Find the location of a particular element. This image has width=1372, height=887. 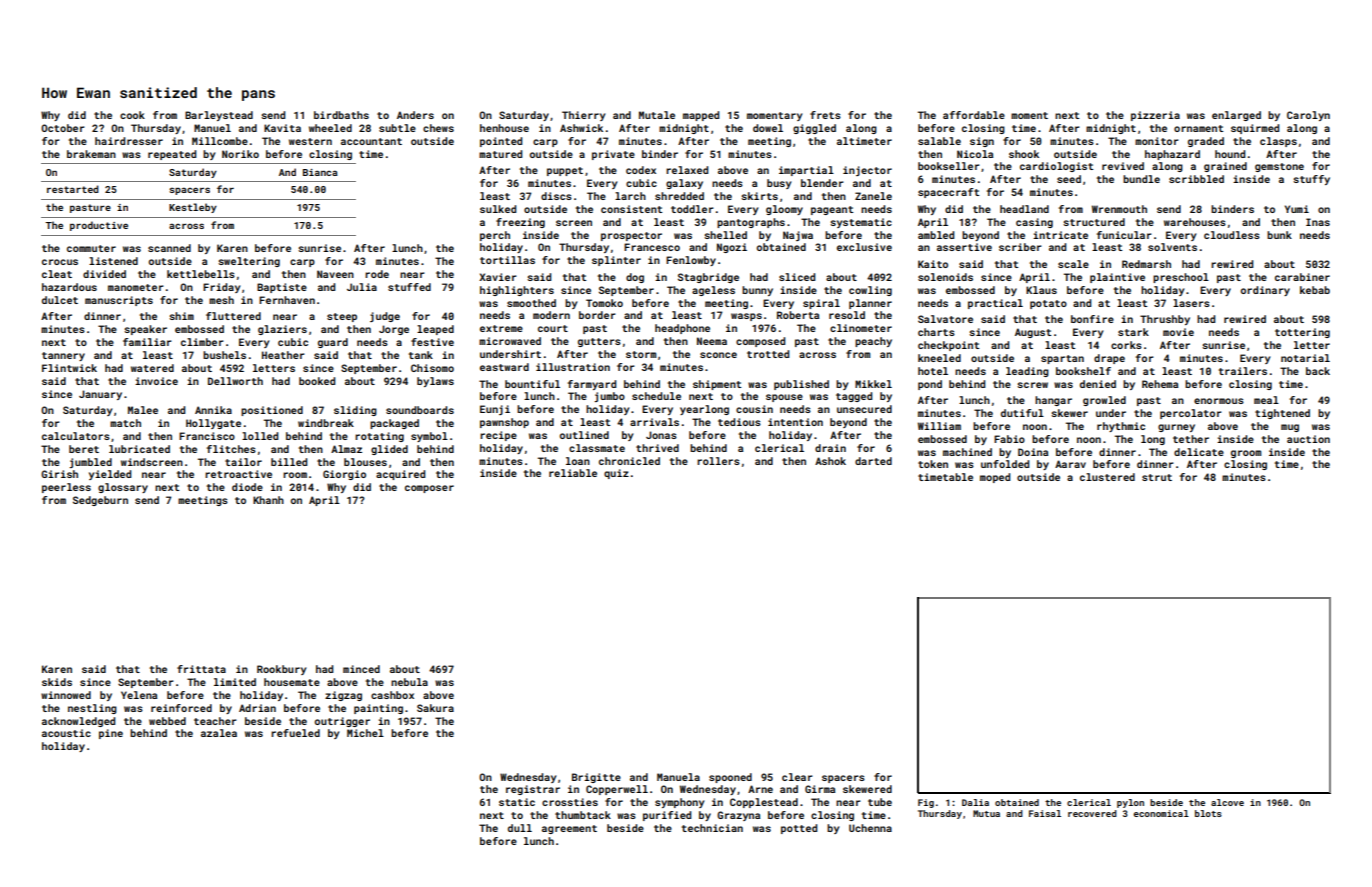

August is located at coordinates (1033, 333).
